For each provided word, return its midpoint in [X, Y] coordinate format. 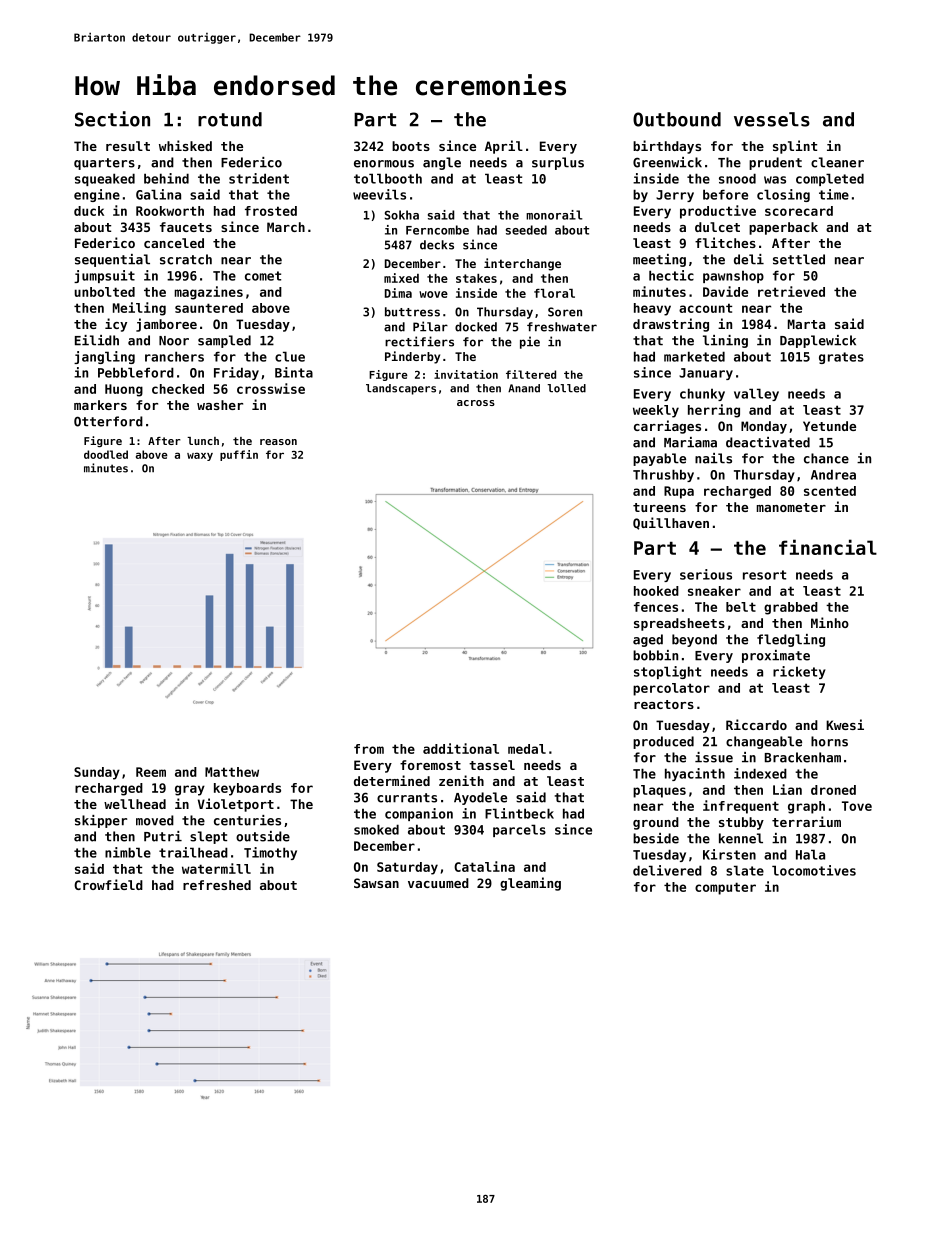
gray [190, 790]
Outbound [677, 119]
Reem [151, 772]
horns [829, 741]
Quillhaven [671, 523]
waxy [200, 456]
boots [411, 146]
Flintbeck [519, 813]
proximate [776, 656]
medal [527, 749]
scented [830, 491]
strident [259, 178]
